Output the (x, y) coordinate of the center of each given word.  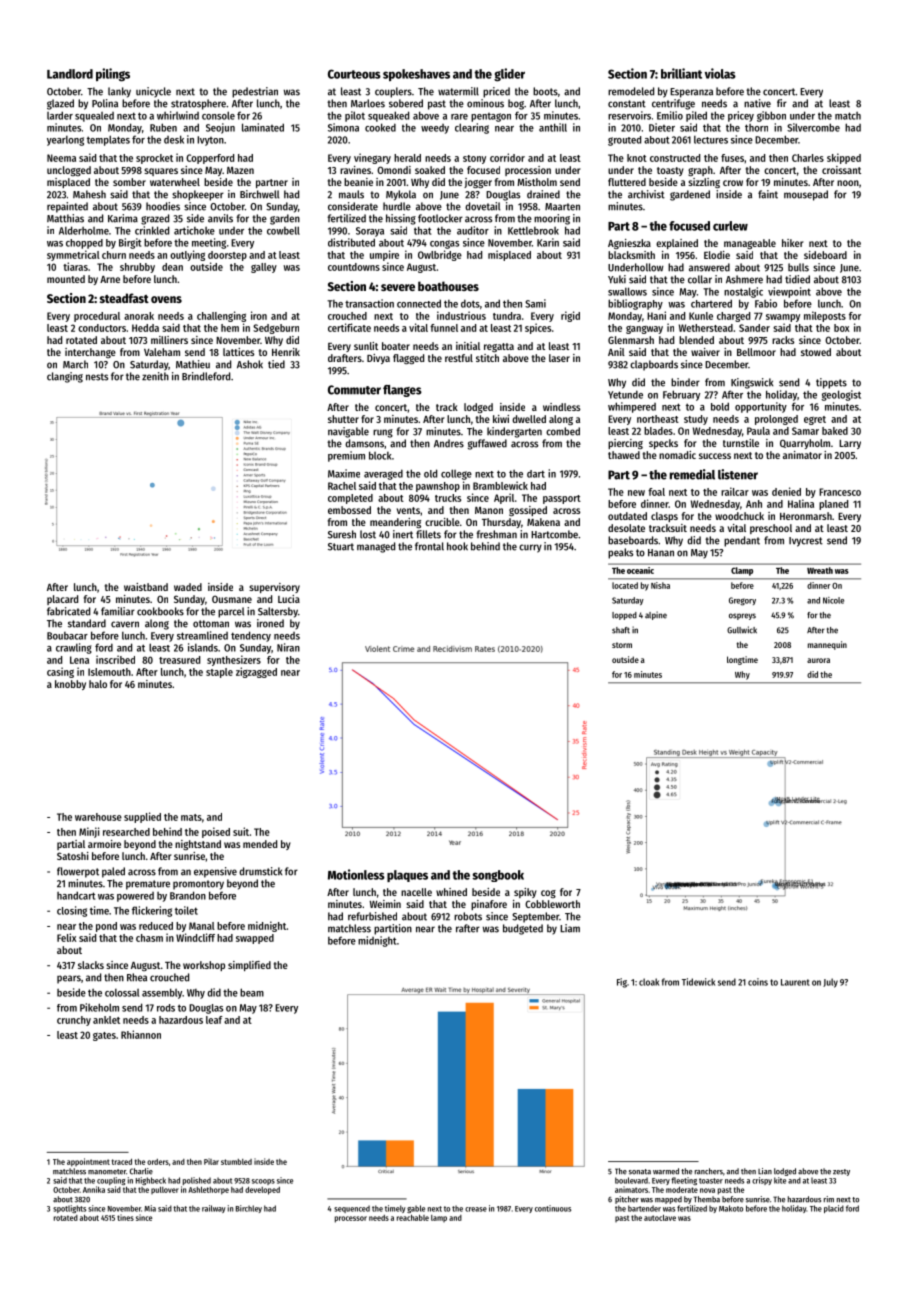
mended (260, 844)
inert (403, 534)
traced (122, 1161)
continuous (553, 1208)
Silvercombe (813, 127)
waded (188, 587)
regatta (499, 347)
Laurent (795, 982)
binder (685, 382)
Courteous (354, 74)
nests (97, 377)
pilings (113, 75)
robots (468, 916)
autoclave (660, 1217)
